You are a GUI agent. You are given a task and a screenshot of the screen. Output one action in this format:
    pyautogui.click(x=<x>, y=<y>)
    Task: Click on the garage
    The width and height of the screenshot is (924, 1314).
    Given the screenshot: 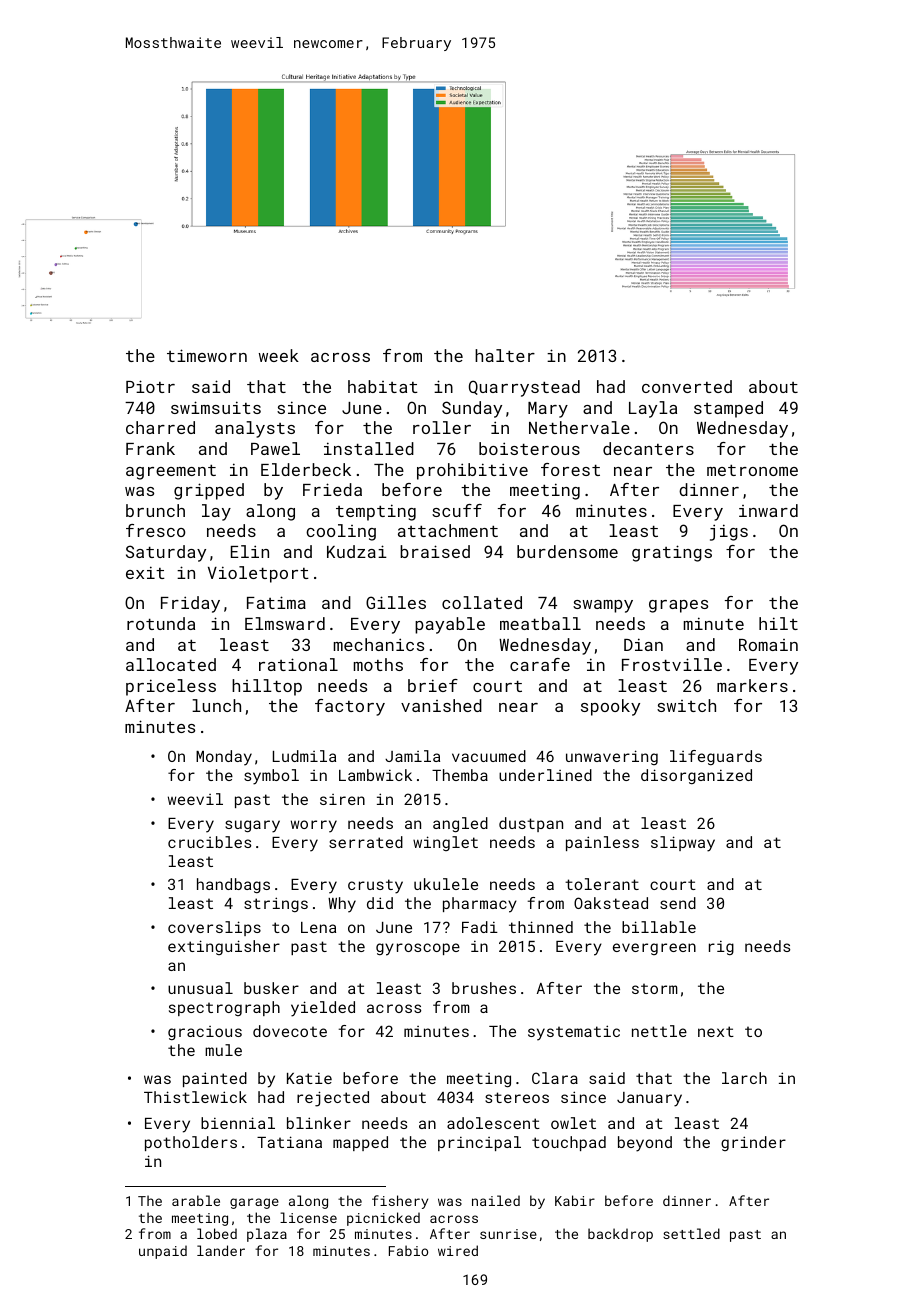 What is the action you would take?
    pyautogui.click(x=254, y=1203)
